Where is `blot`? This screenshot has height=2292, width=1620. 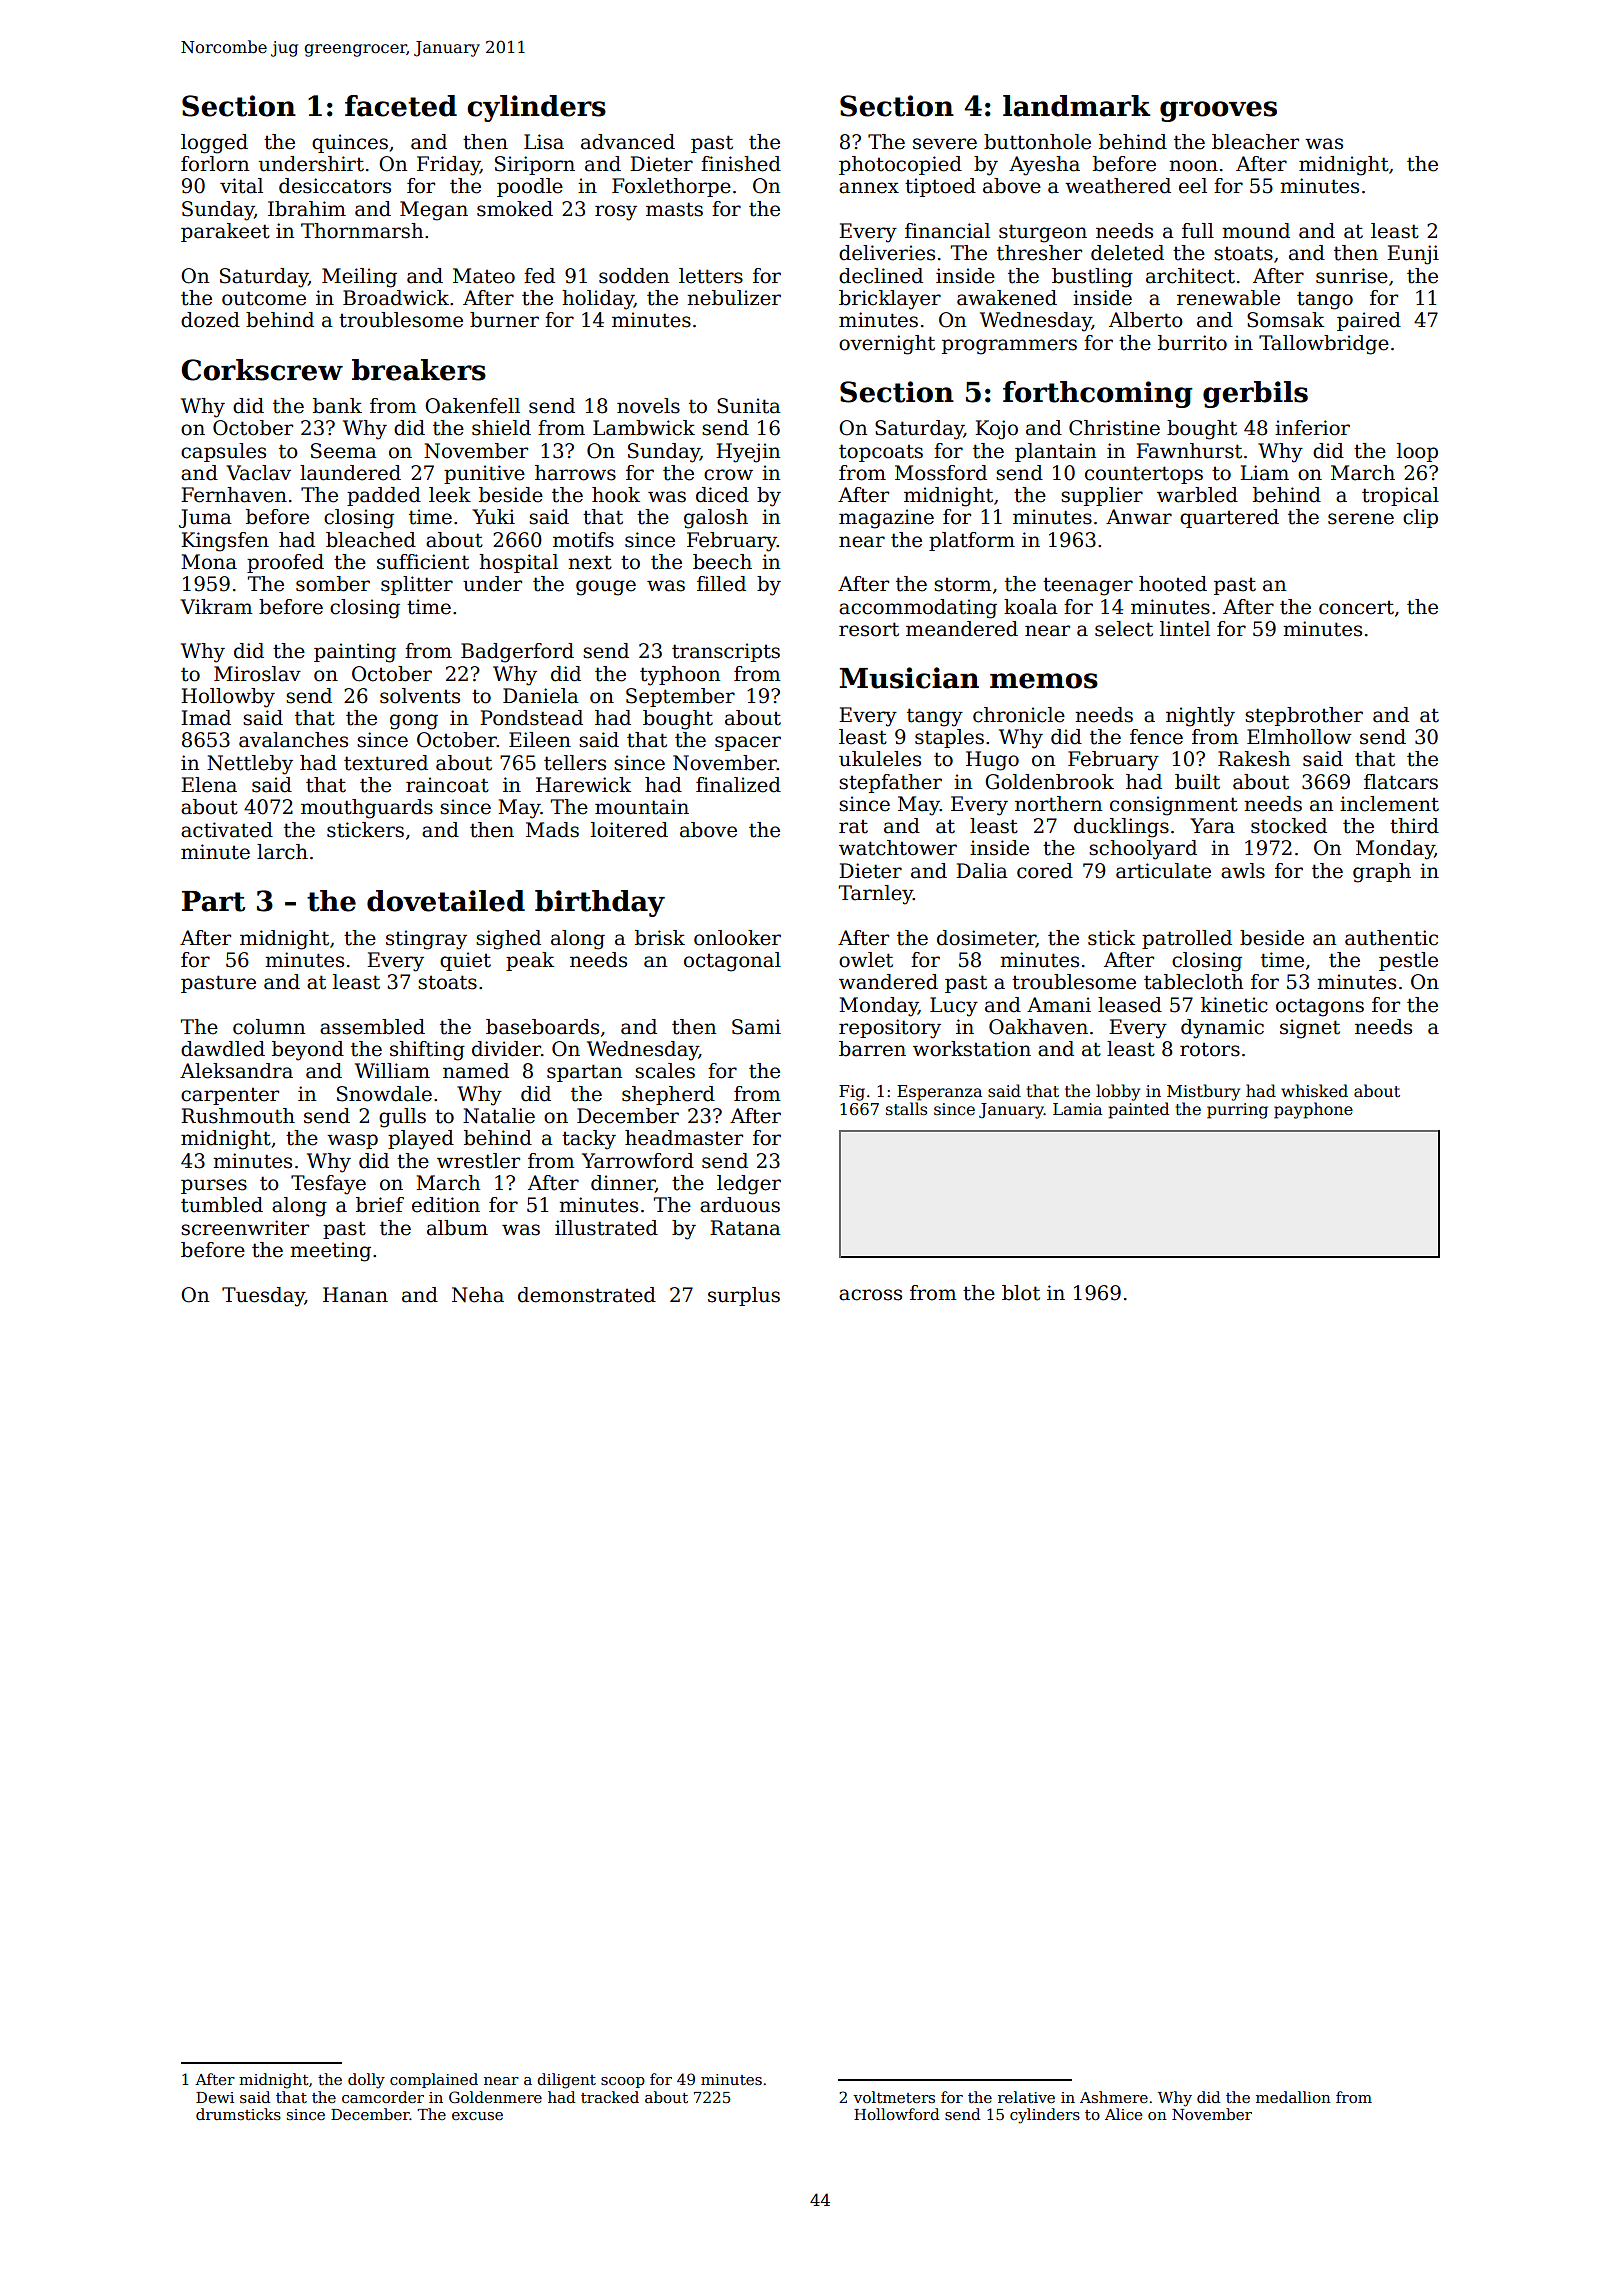 blot is located at coordinates (1021, 1293).
